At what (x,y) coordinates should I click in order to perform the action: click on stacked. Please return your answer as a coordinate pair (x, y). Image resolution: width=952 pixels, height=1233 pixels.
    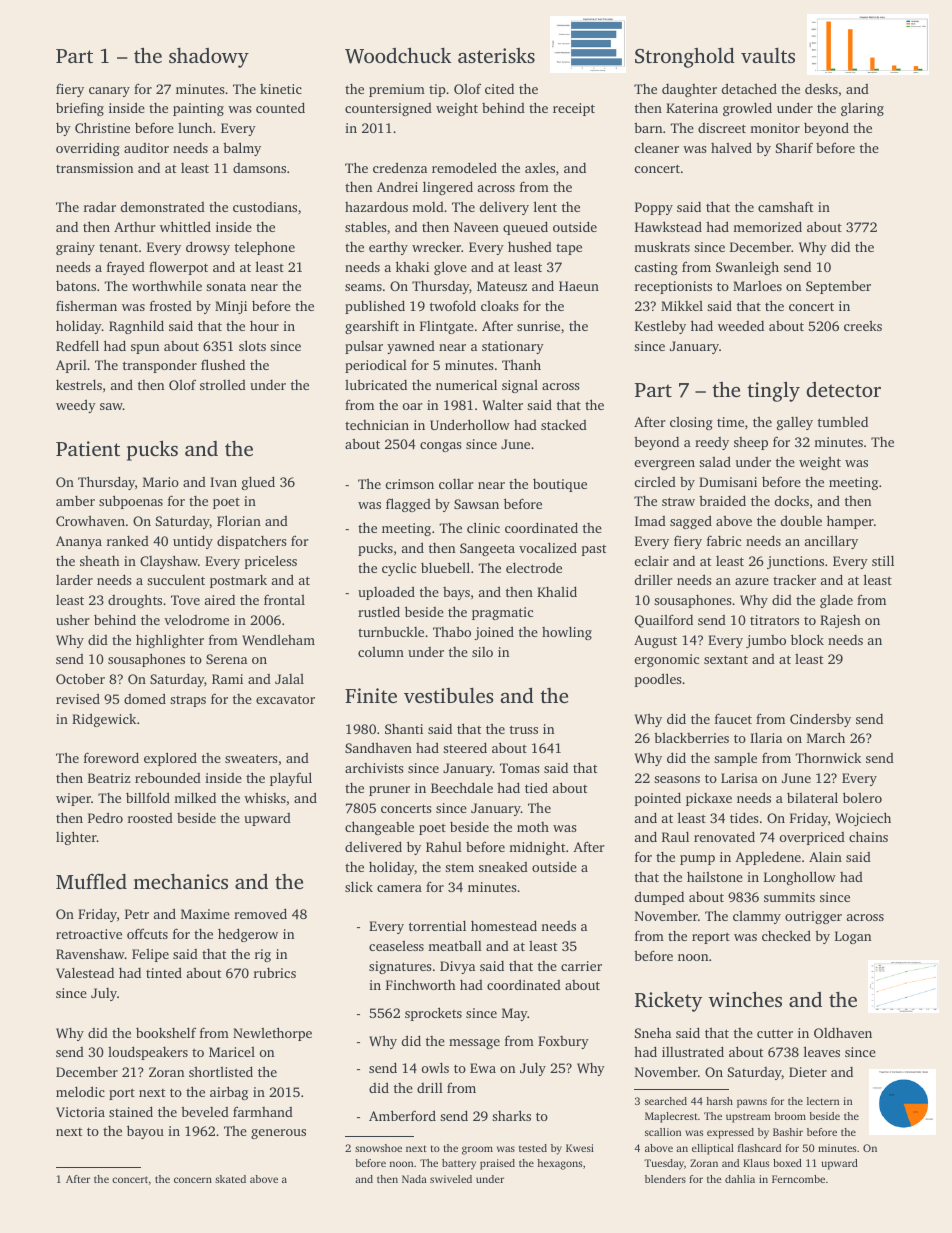
    Looking at the image, I should click on (564, 425).
